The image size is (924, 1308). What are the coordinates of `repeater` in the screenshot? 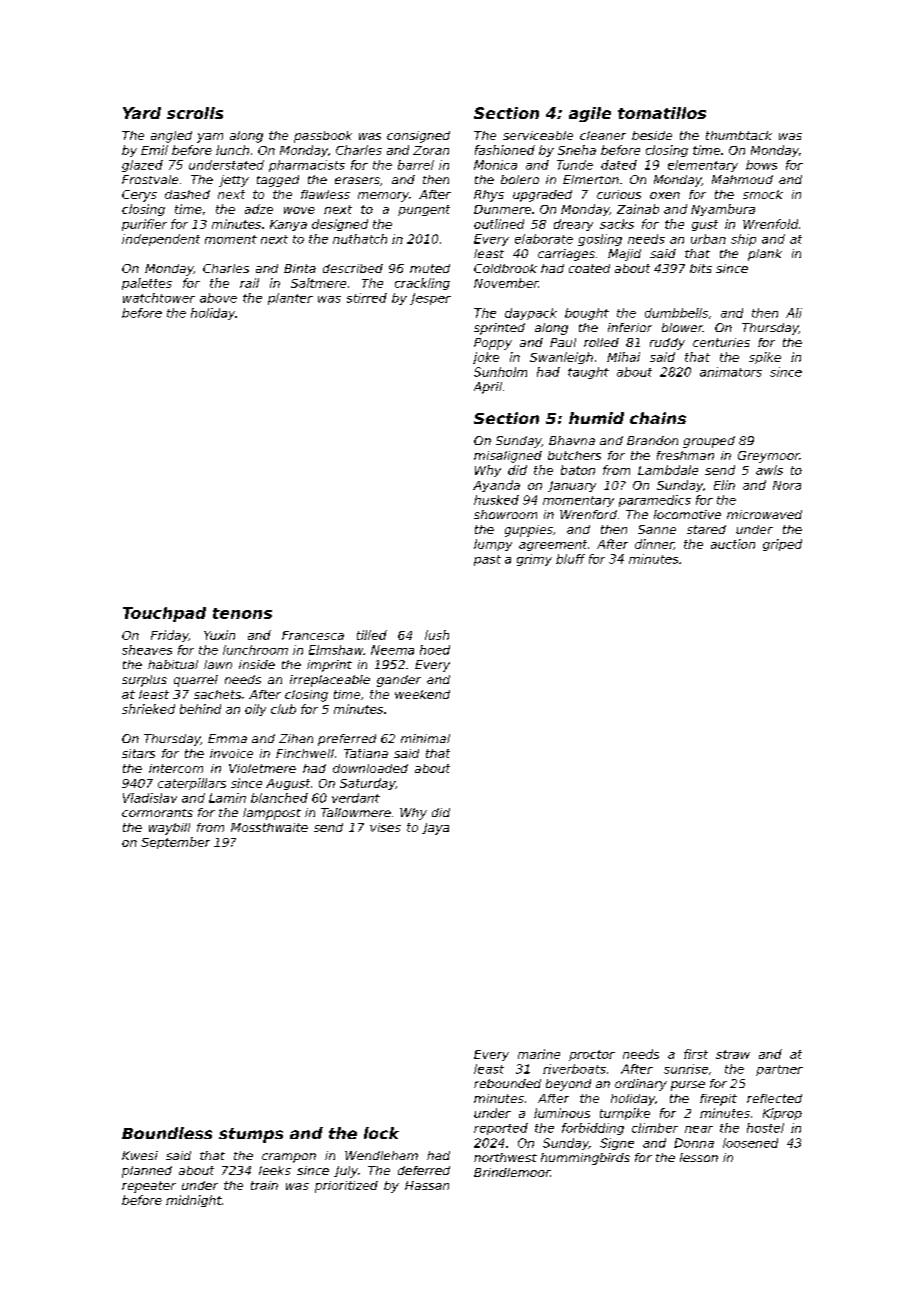 It's located at (149, 1187).
